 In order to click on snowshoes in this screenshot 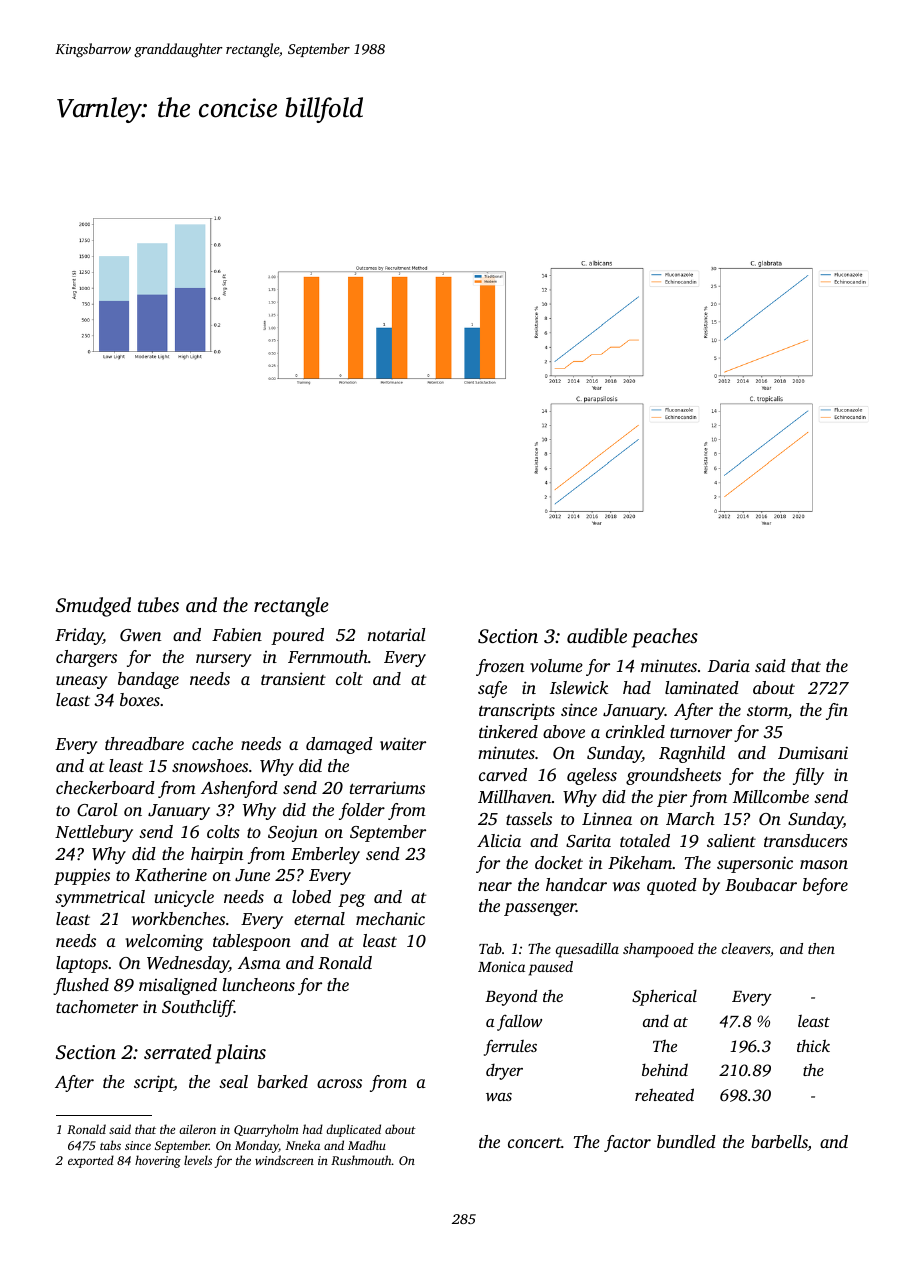, I will do `click(210, 765)`.
